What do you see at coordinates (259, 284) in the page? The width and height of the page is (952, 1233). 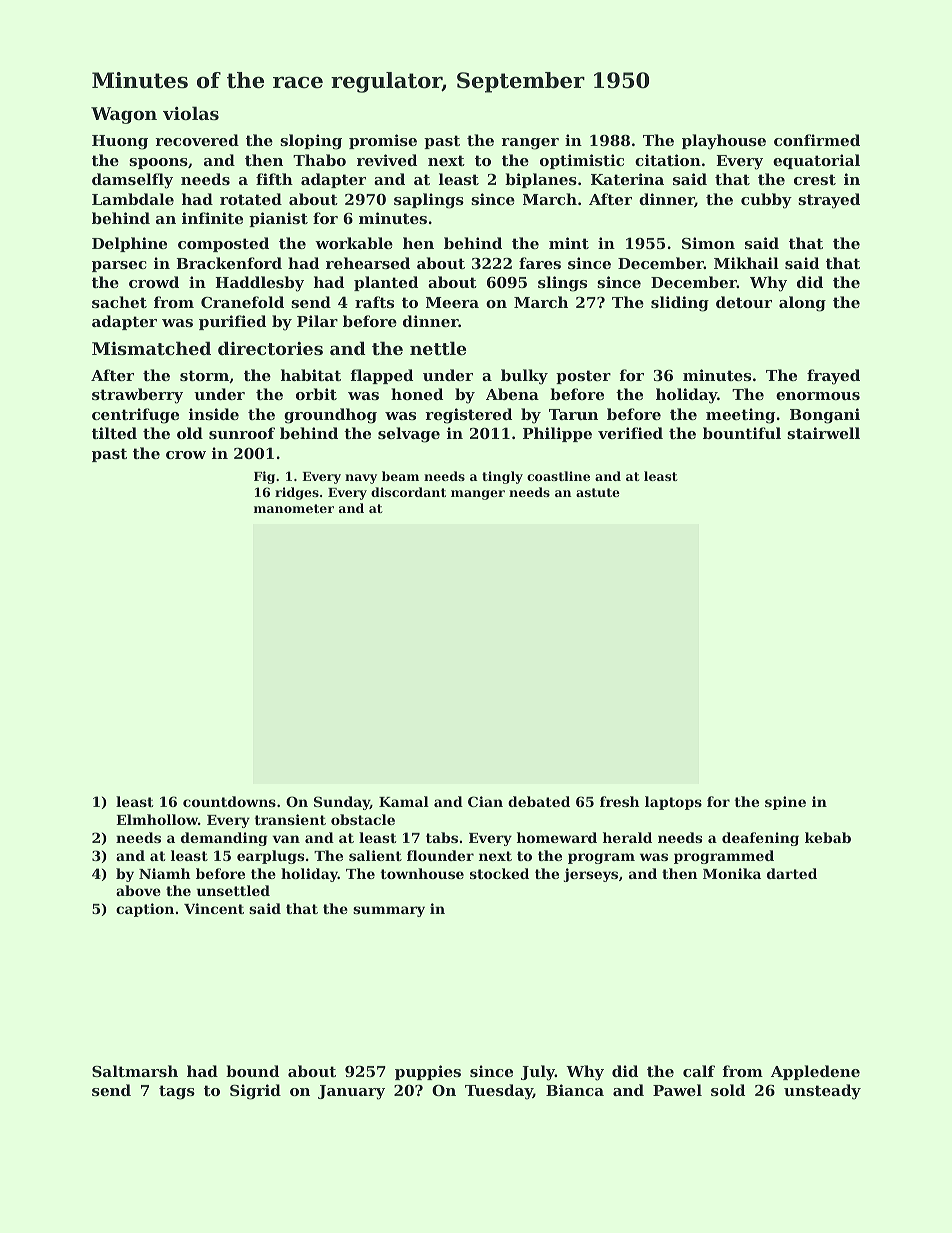 I see `Haddlesby` at bounding box center [259, 284].
